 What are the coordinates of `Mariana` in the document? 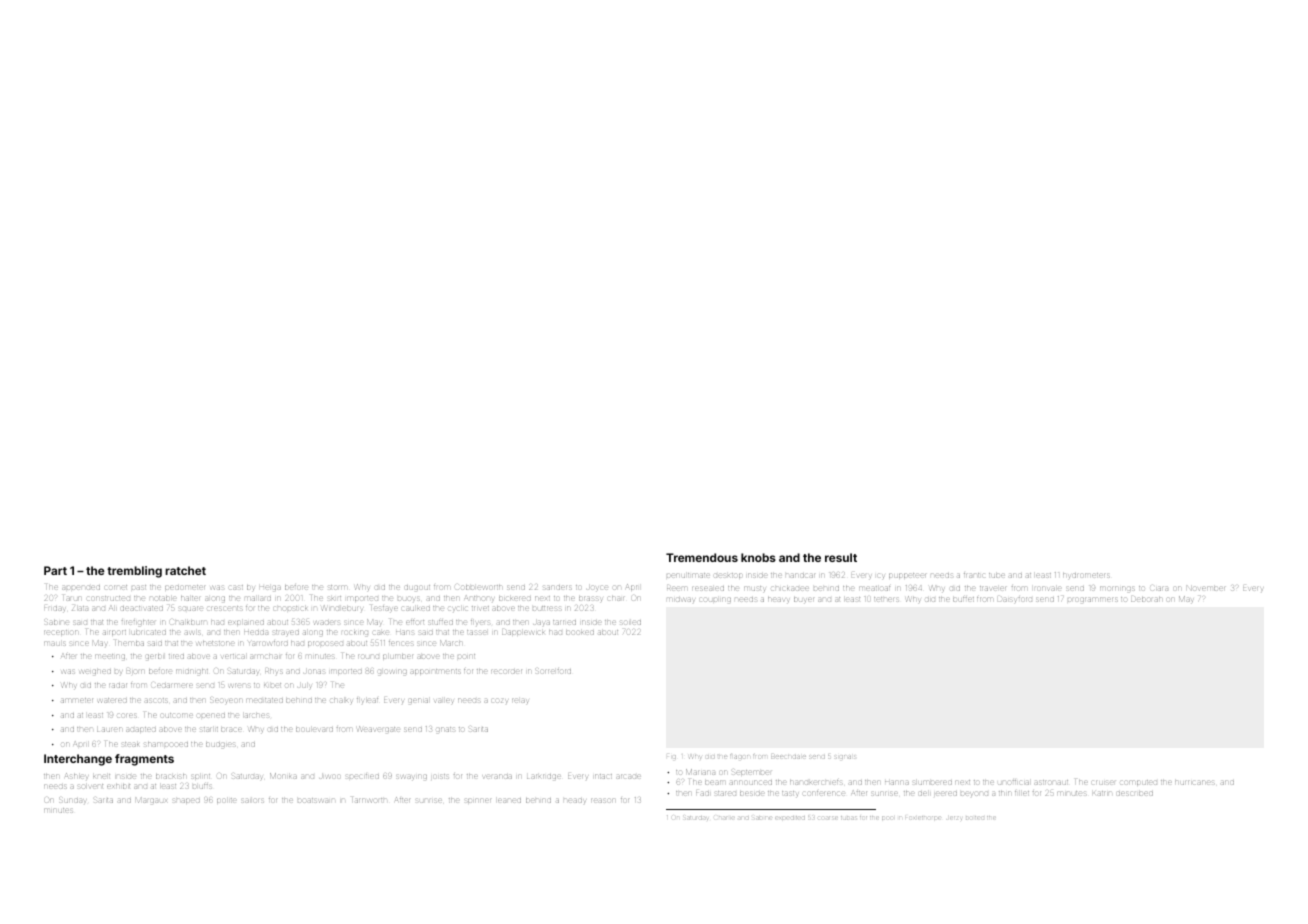 It's located at (700, 772).
